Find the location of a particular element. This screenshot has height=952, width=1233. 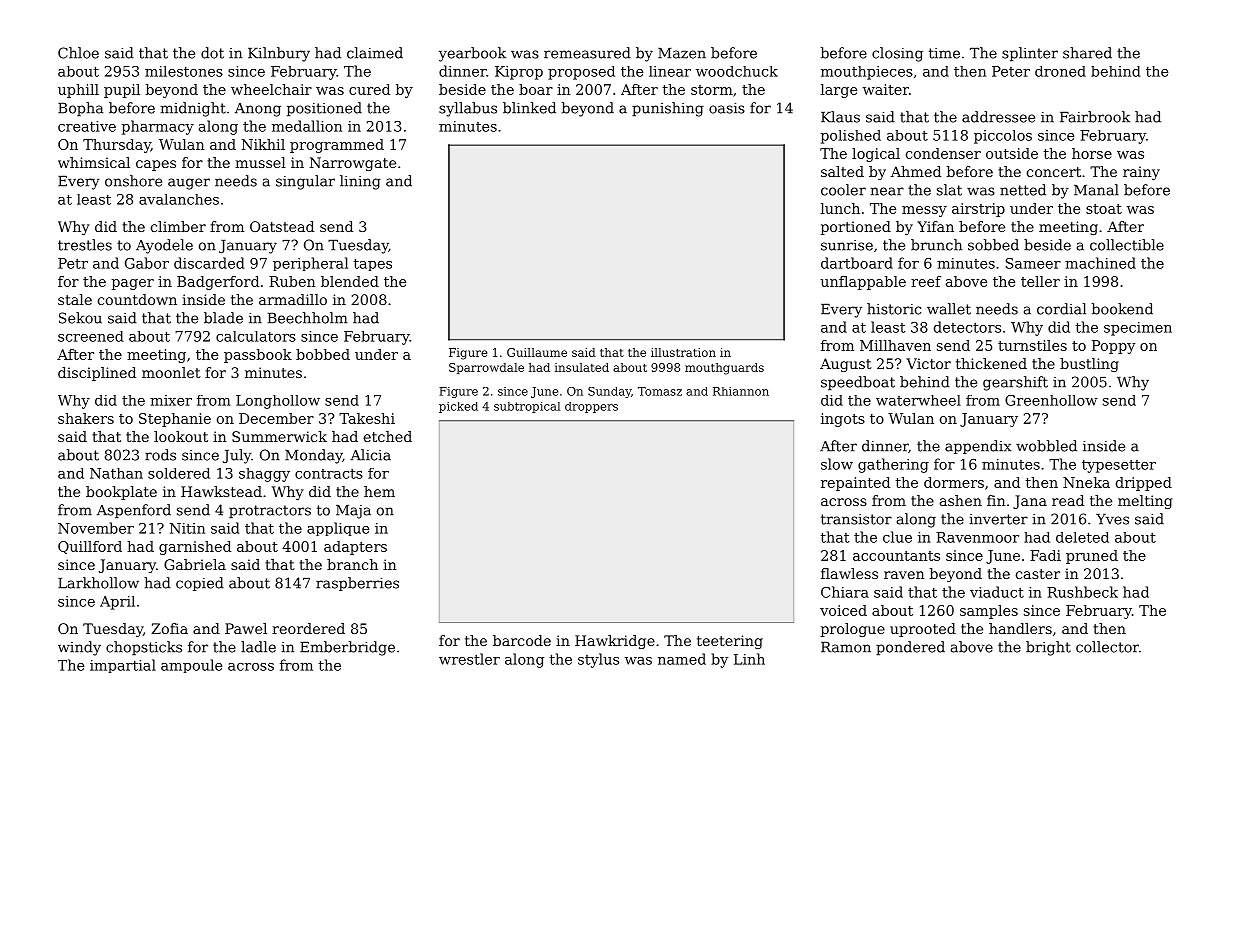

tapes is located at coordinates (373, 264).
